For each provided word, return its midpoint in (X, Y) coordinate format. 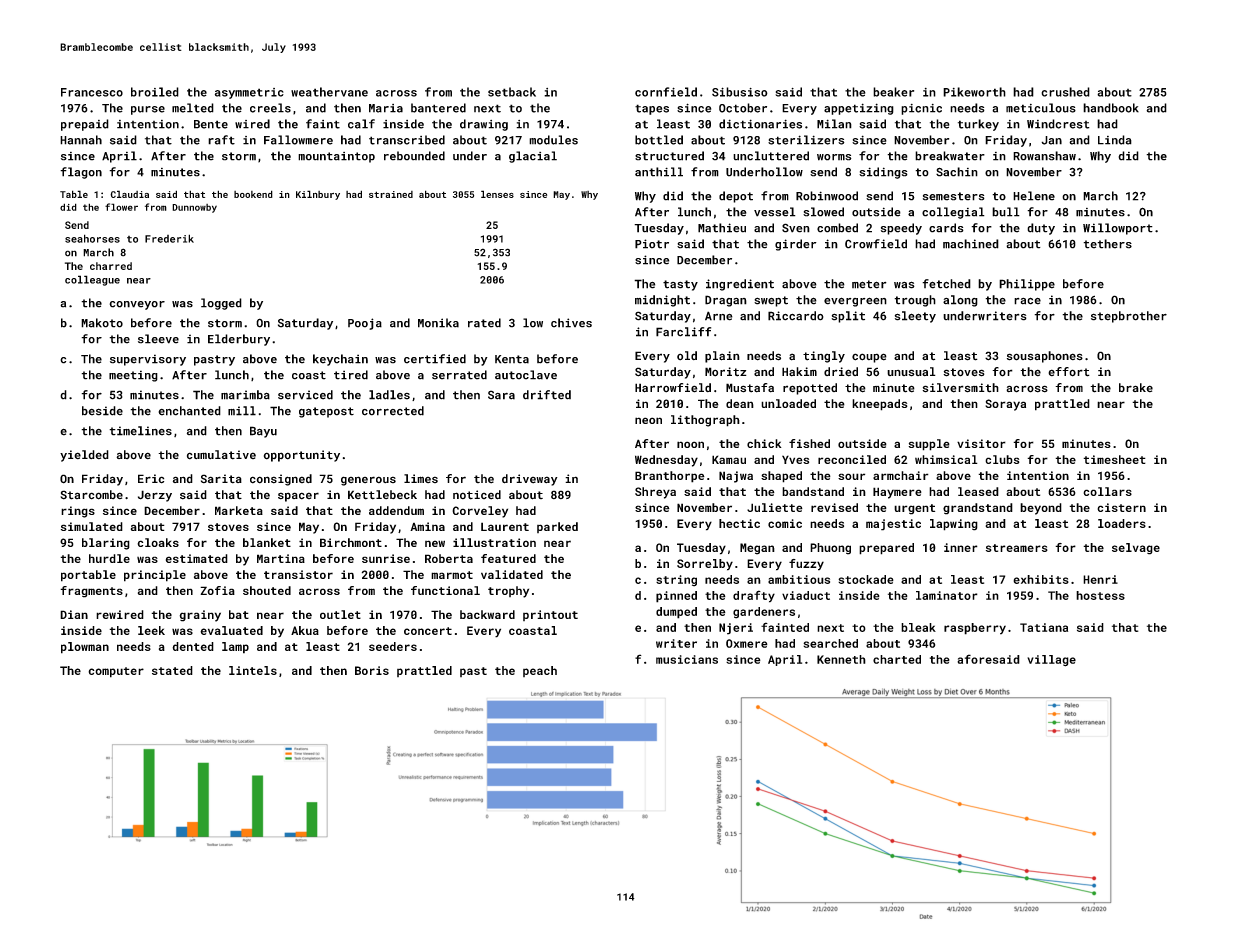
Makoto (102, 323)
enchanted (189, 411)
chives (571, 323)
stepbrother (1129, 317)
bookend (253, 194)
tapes (652, 109)
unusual (911, 372)
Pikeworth (974, 92)
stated (172, 670)
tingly (824, 357)
